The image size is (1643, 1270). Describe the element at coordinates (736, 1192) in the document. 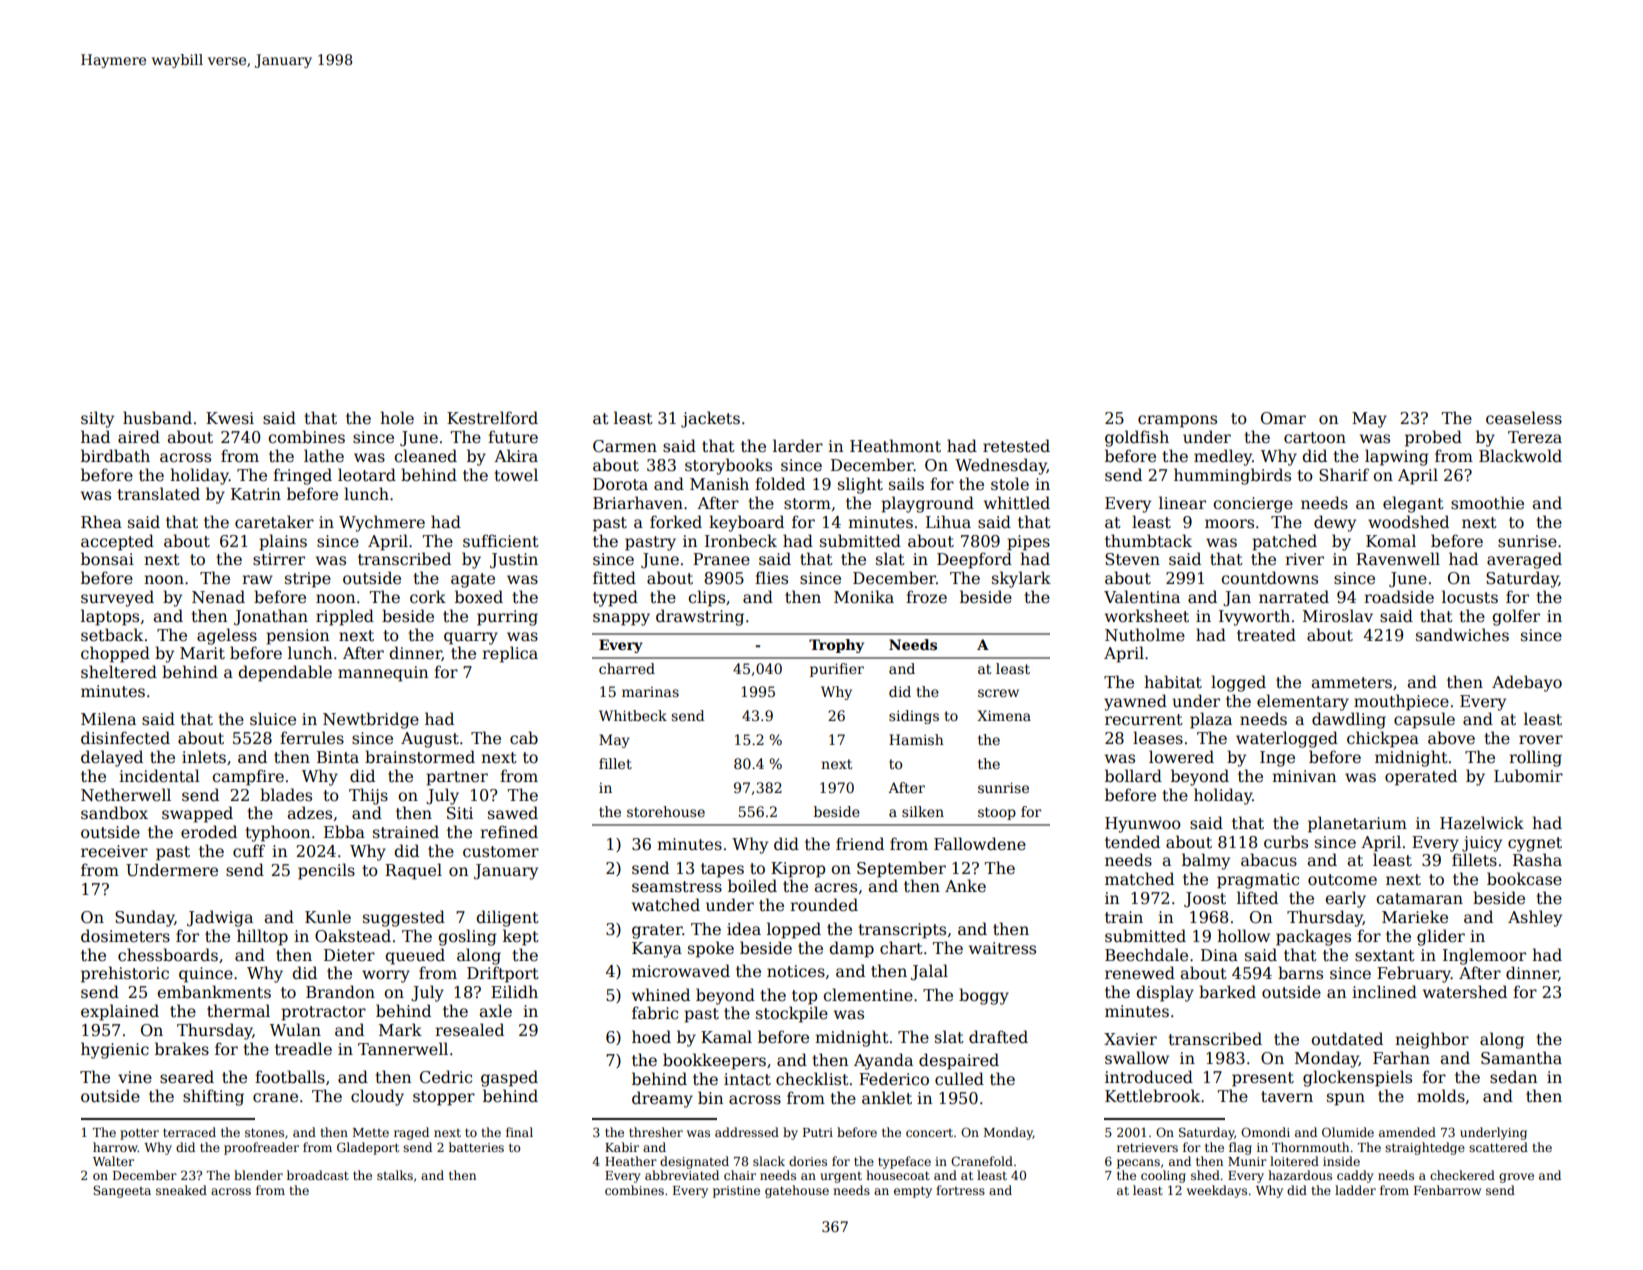

I see `pristine` at that location.
